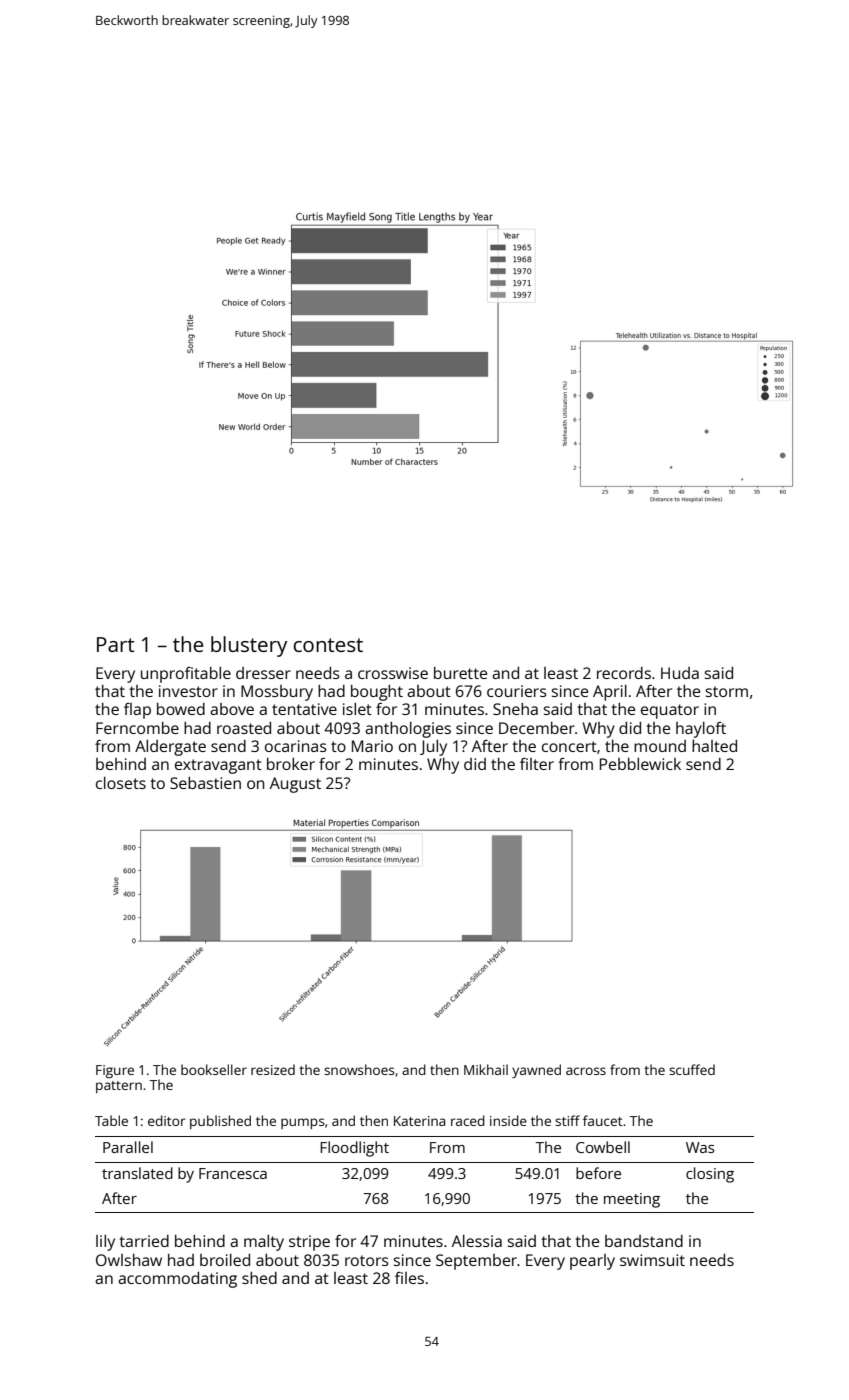 The width and height of the page is (849, 1400). Describe the element at coordinates (214, 1069) in the page. I see `bookseller` at that location.
